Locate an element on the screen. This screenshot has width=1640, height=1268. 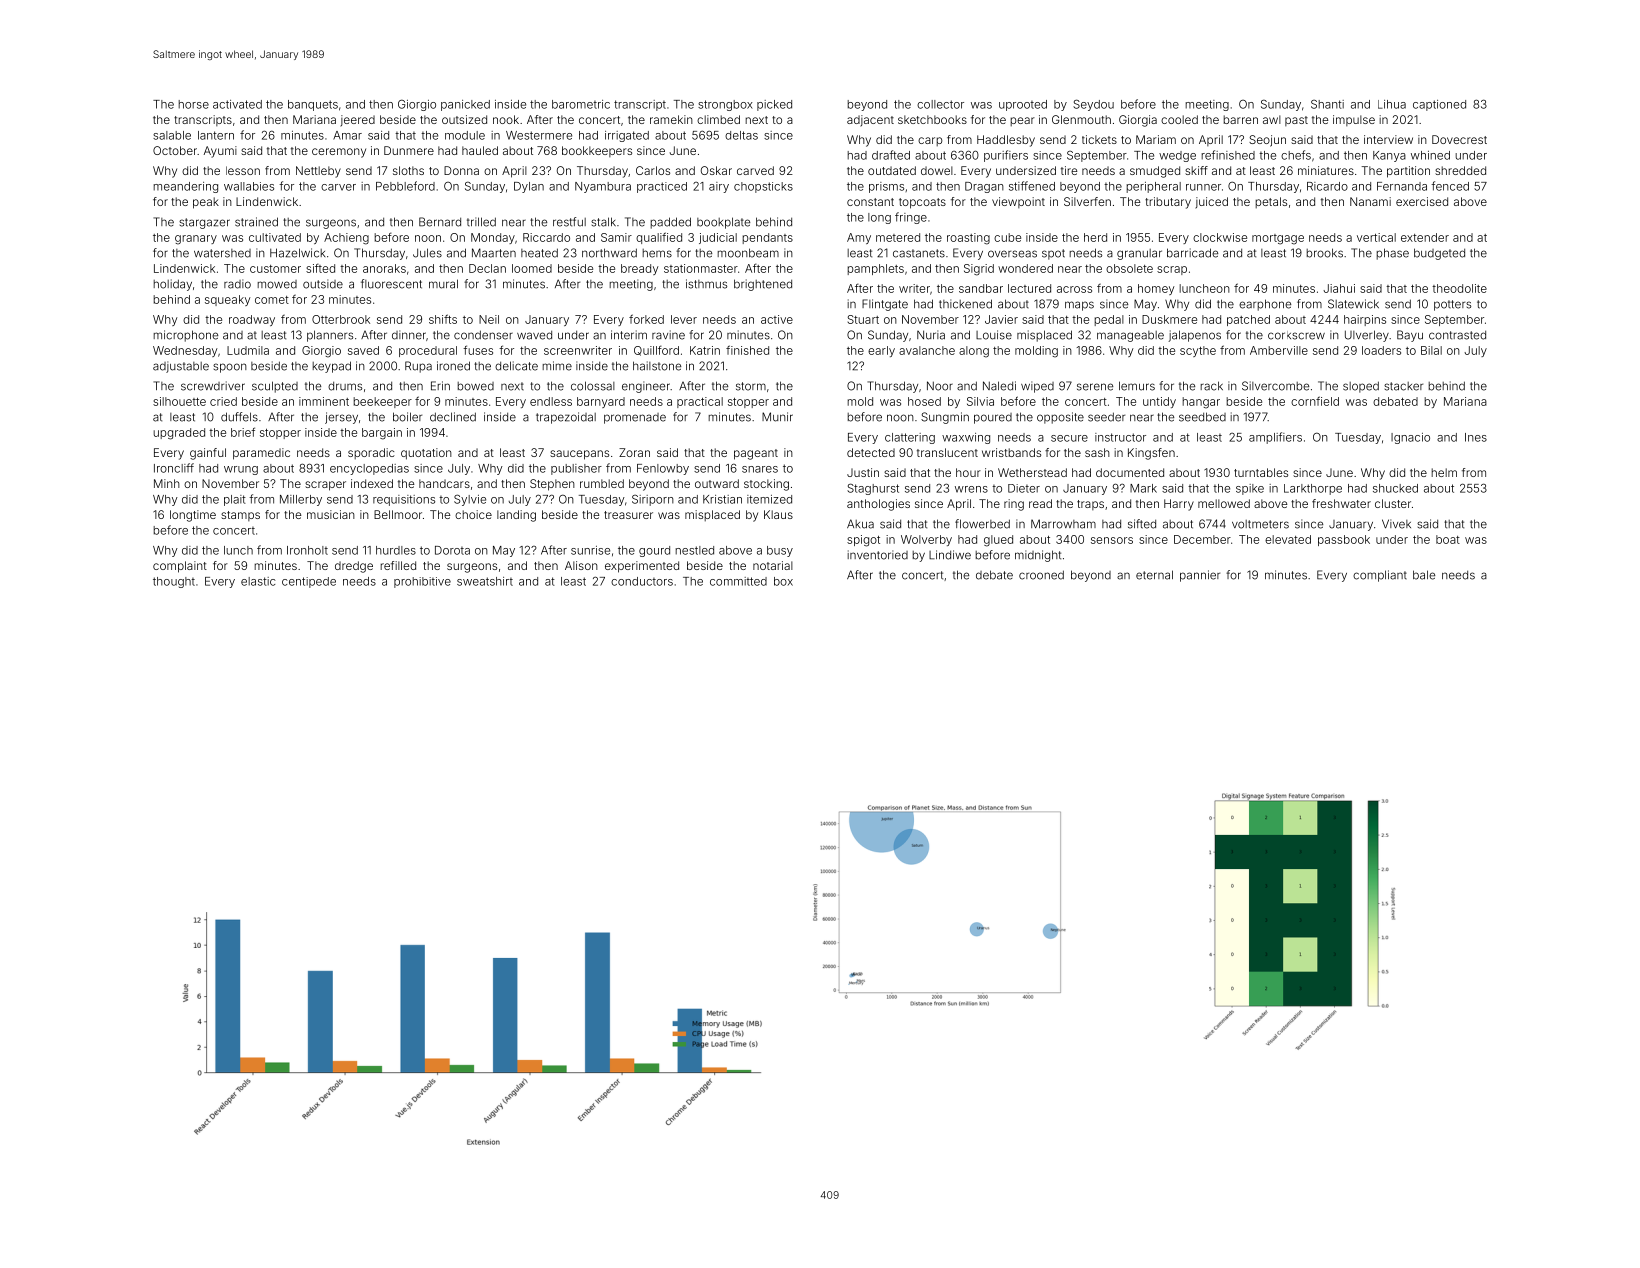
deltas is located at coordinates (741, 135).
